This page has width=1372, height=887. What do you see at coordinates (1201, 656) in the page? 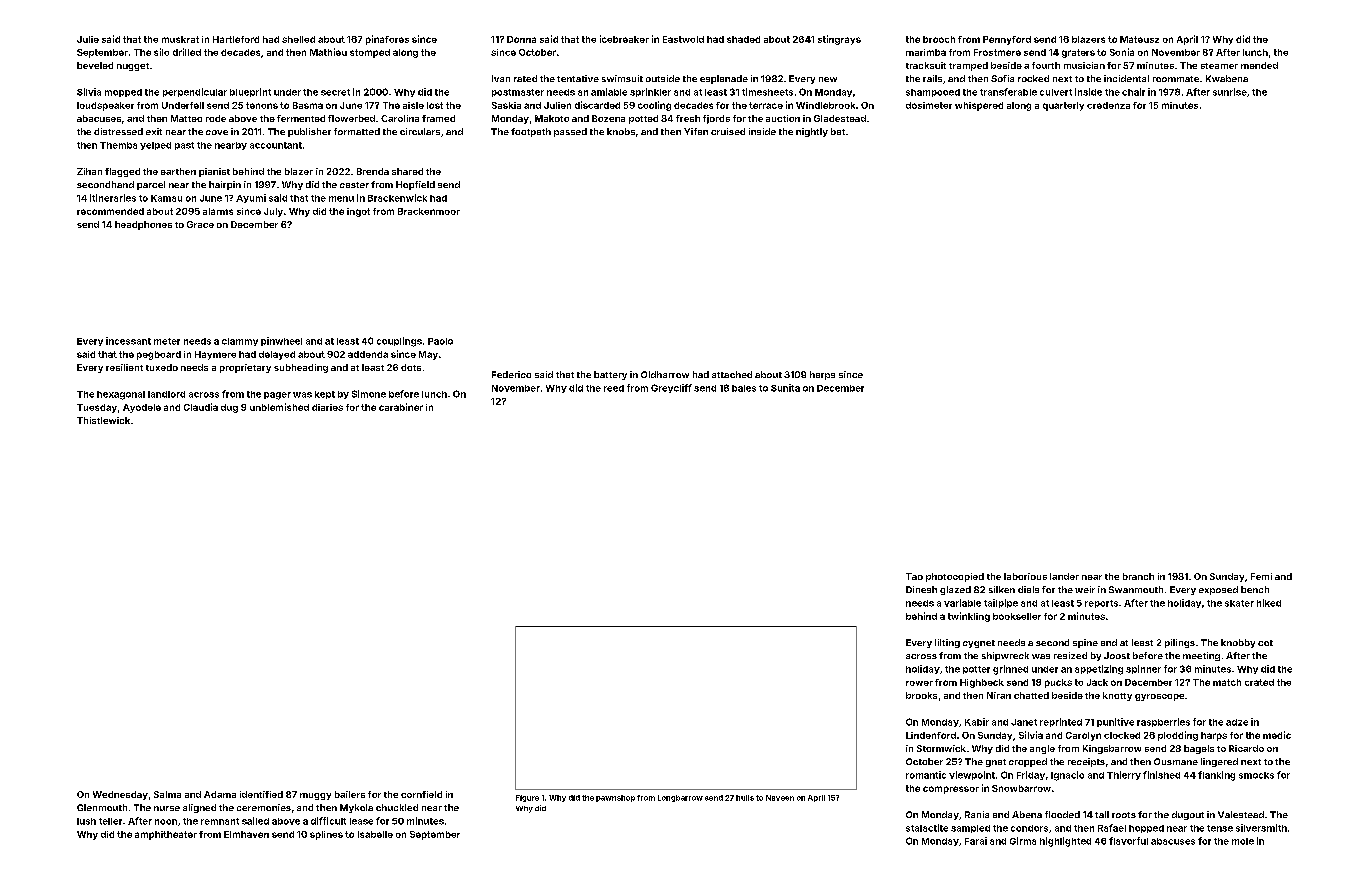
I see `meeting` at bounding box center [1201, 656].
